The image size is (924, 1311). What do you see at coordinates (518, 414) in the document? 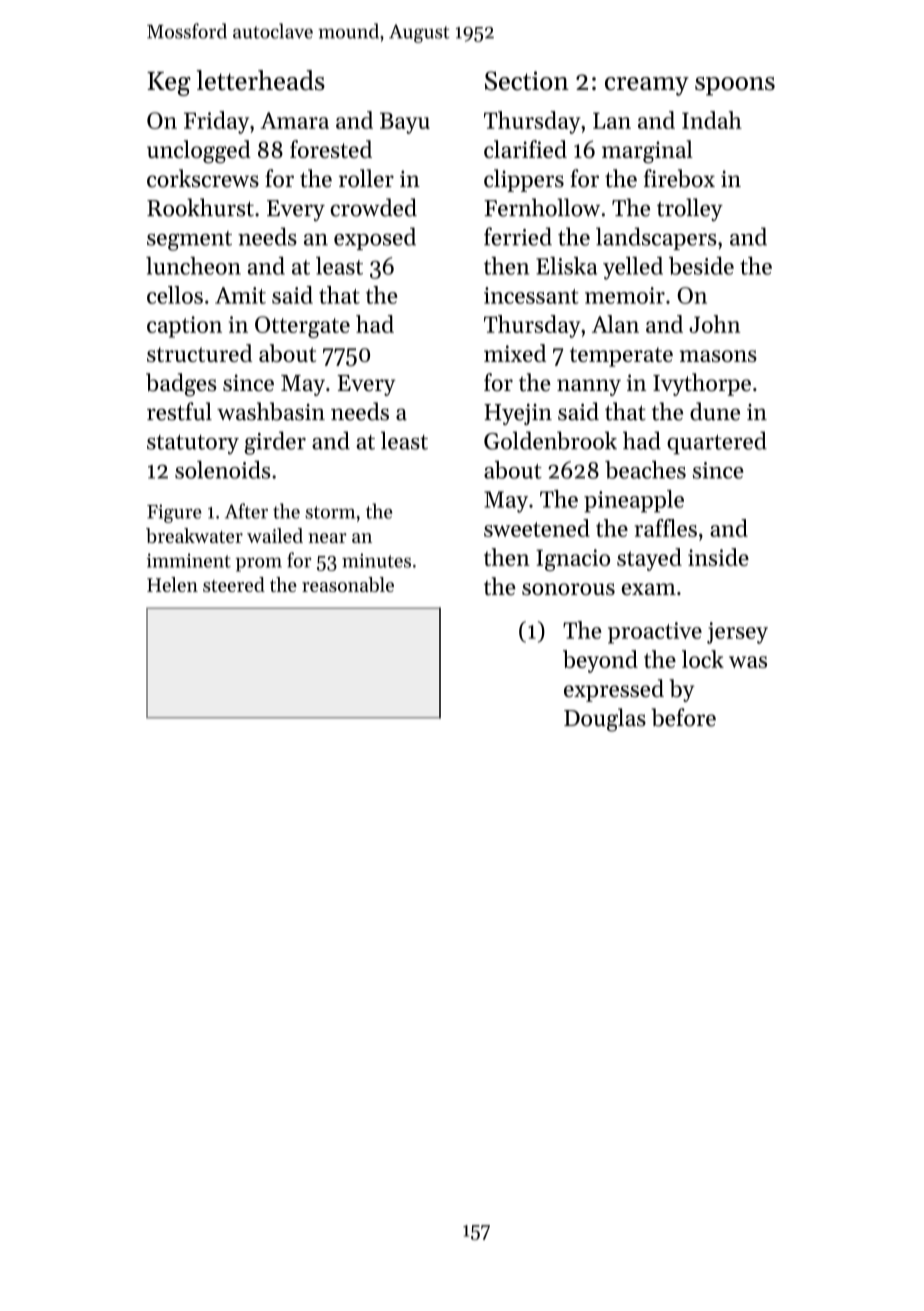
I see `Hyejin` at bounding box center [518, 414].
